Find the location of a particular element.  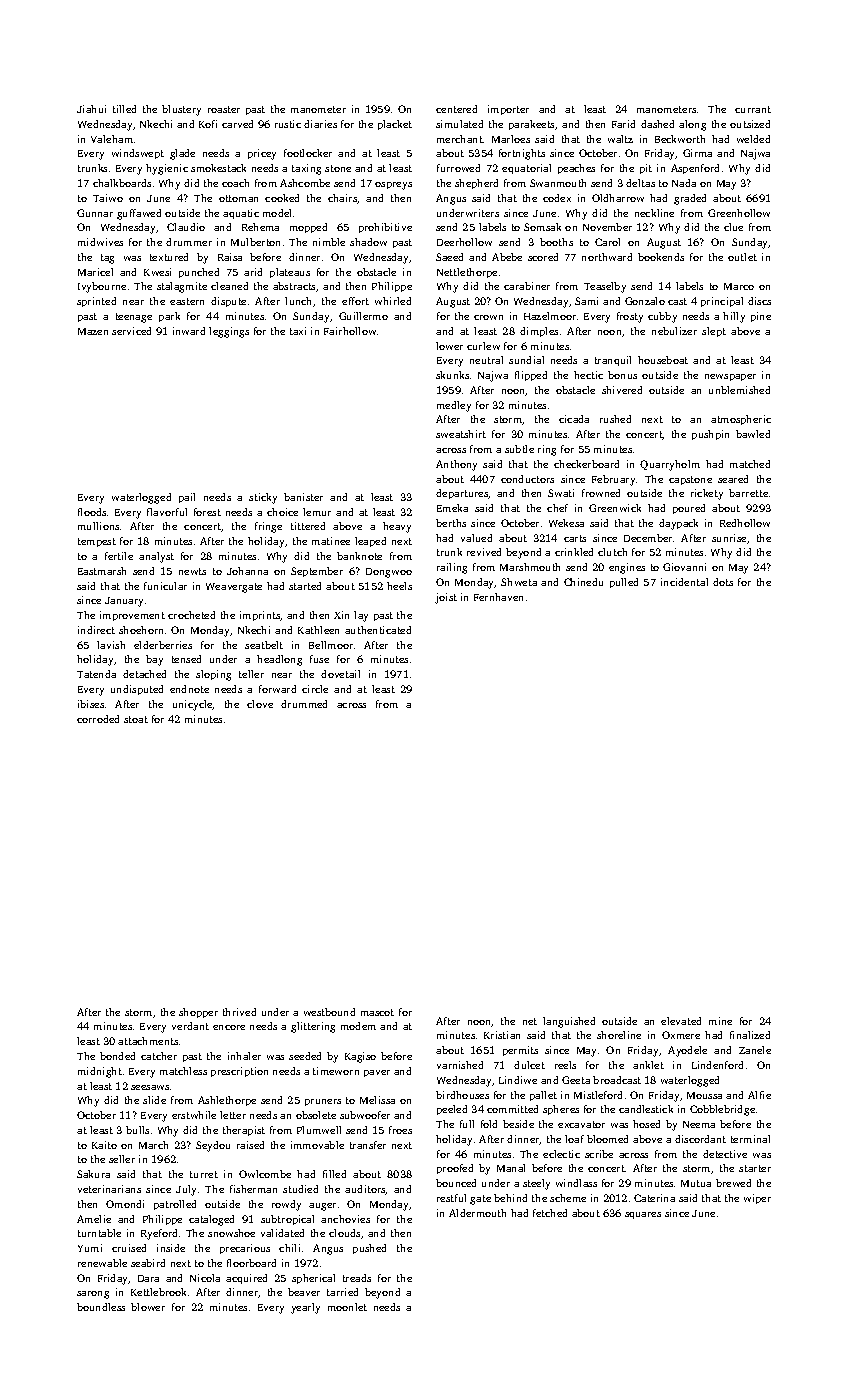

ospreys is located at coordinates (393, 186).
